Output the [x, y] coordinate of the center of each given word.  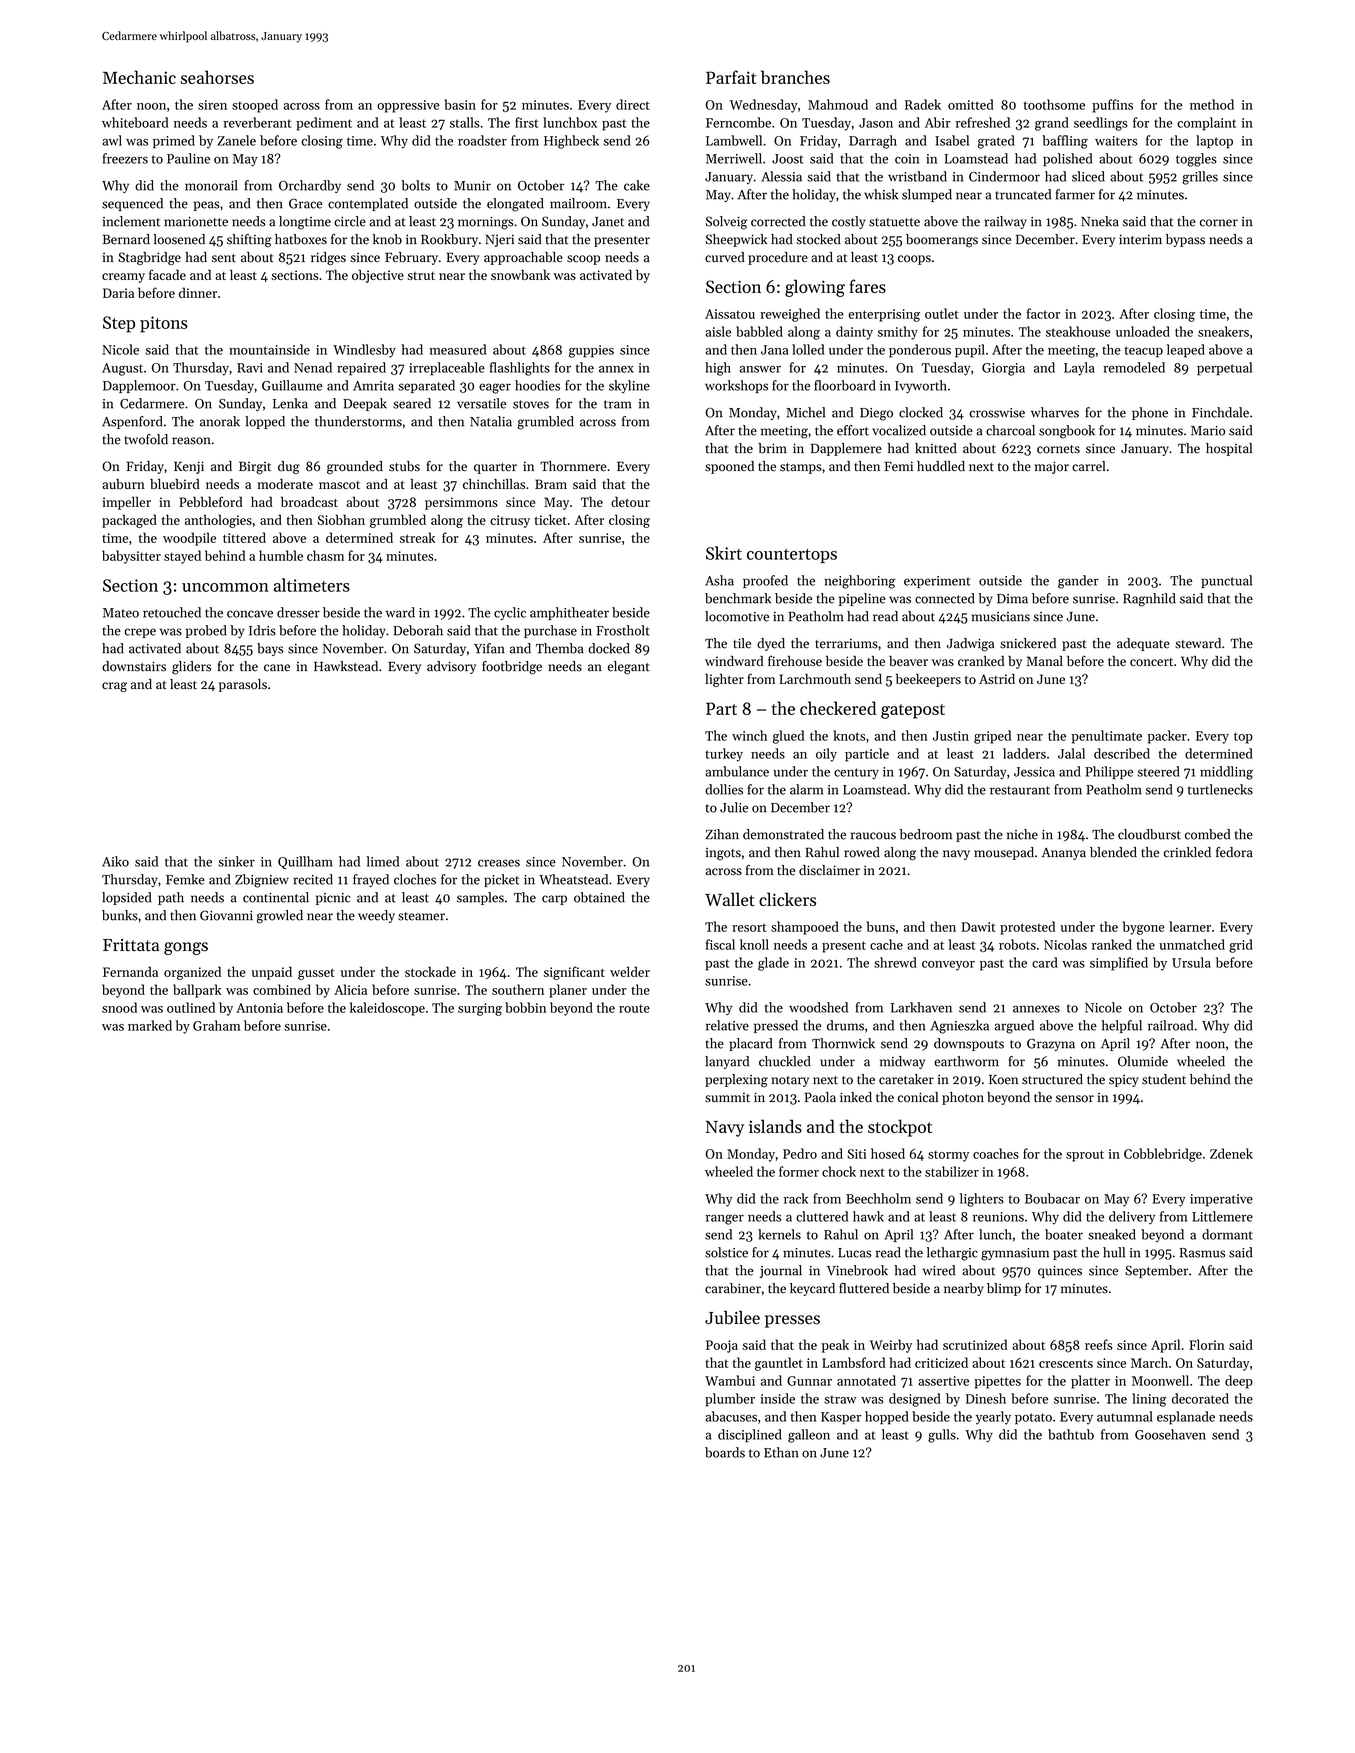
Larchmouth [815, 678]
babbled [759, 331]
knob [387, 239]
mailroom [578, 203]
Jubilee [732, 1318]
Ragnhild [1149, 600]
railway [1006, 222]
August [122, 369]
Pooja [722, 1346]
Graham [216, 1025]
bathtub [1071, 1434]
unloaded [1143, 331]
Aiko [115, 861]
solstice [726, 1252]
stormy [948, 1156]
